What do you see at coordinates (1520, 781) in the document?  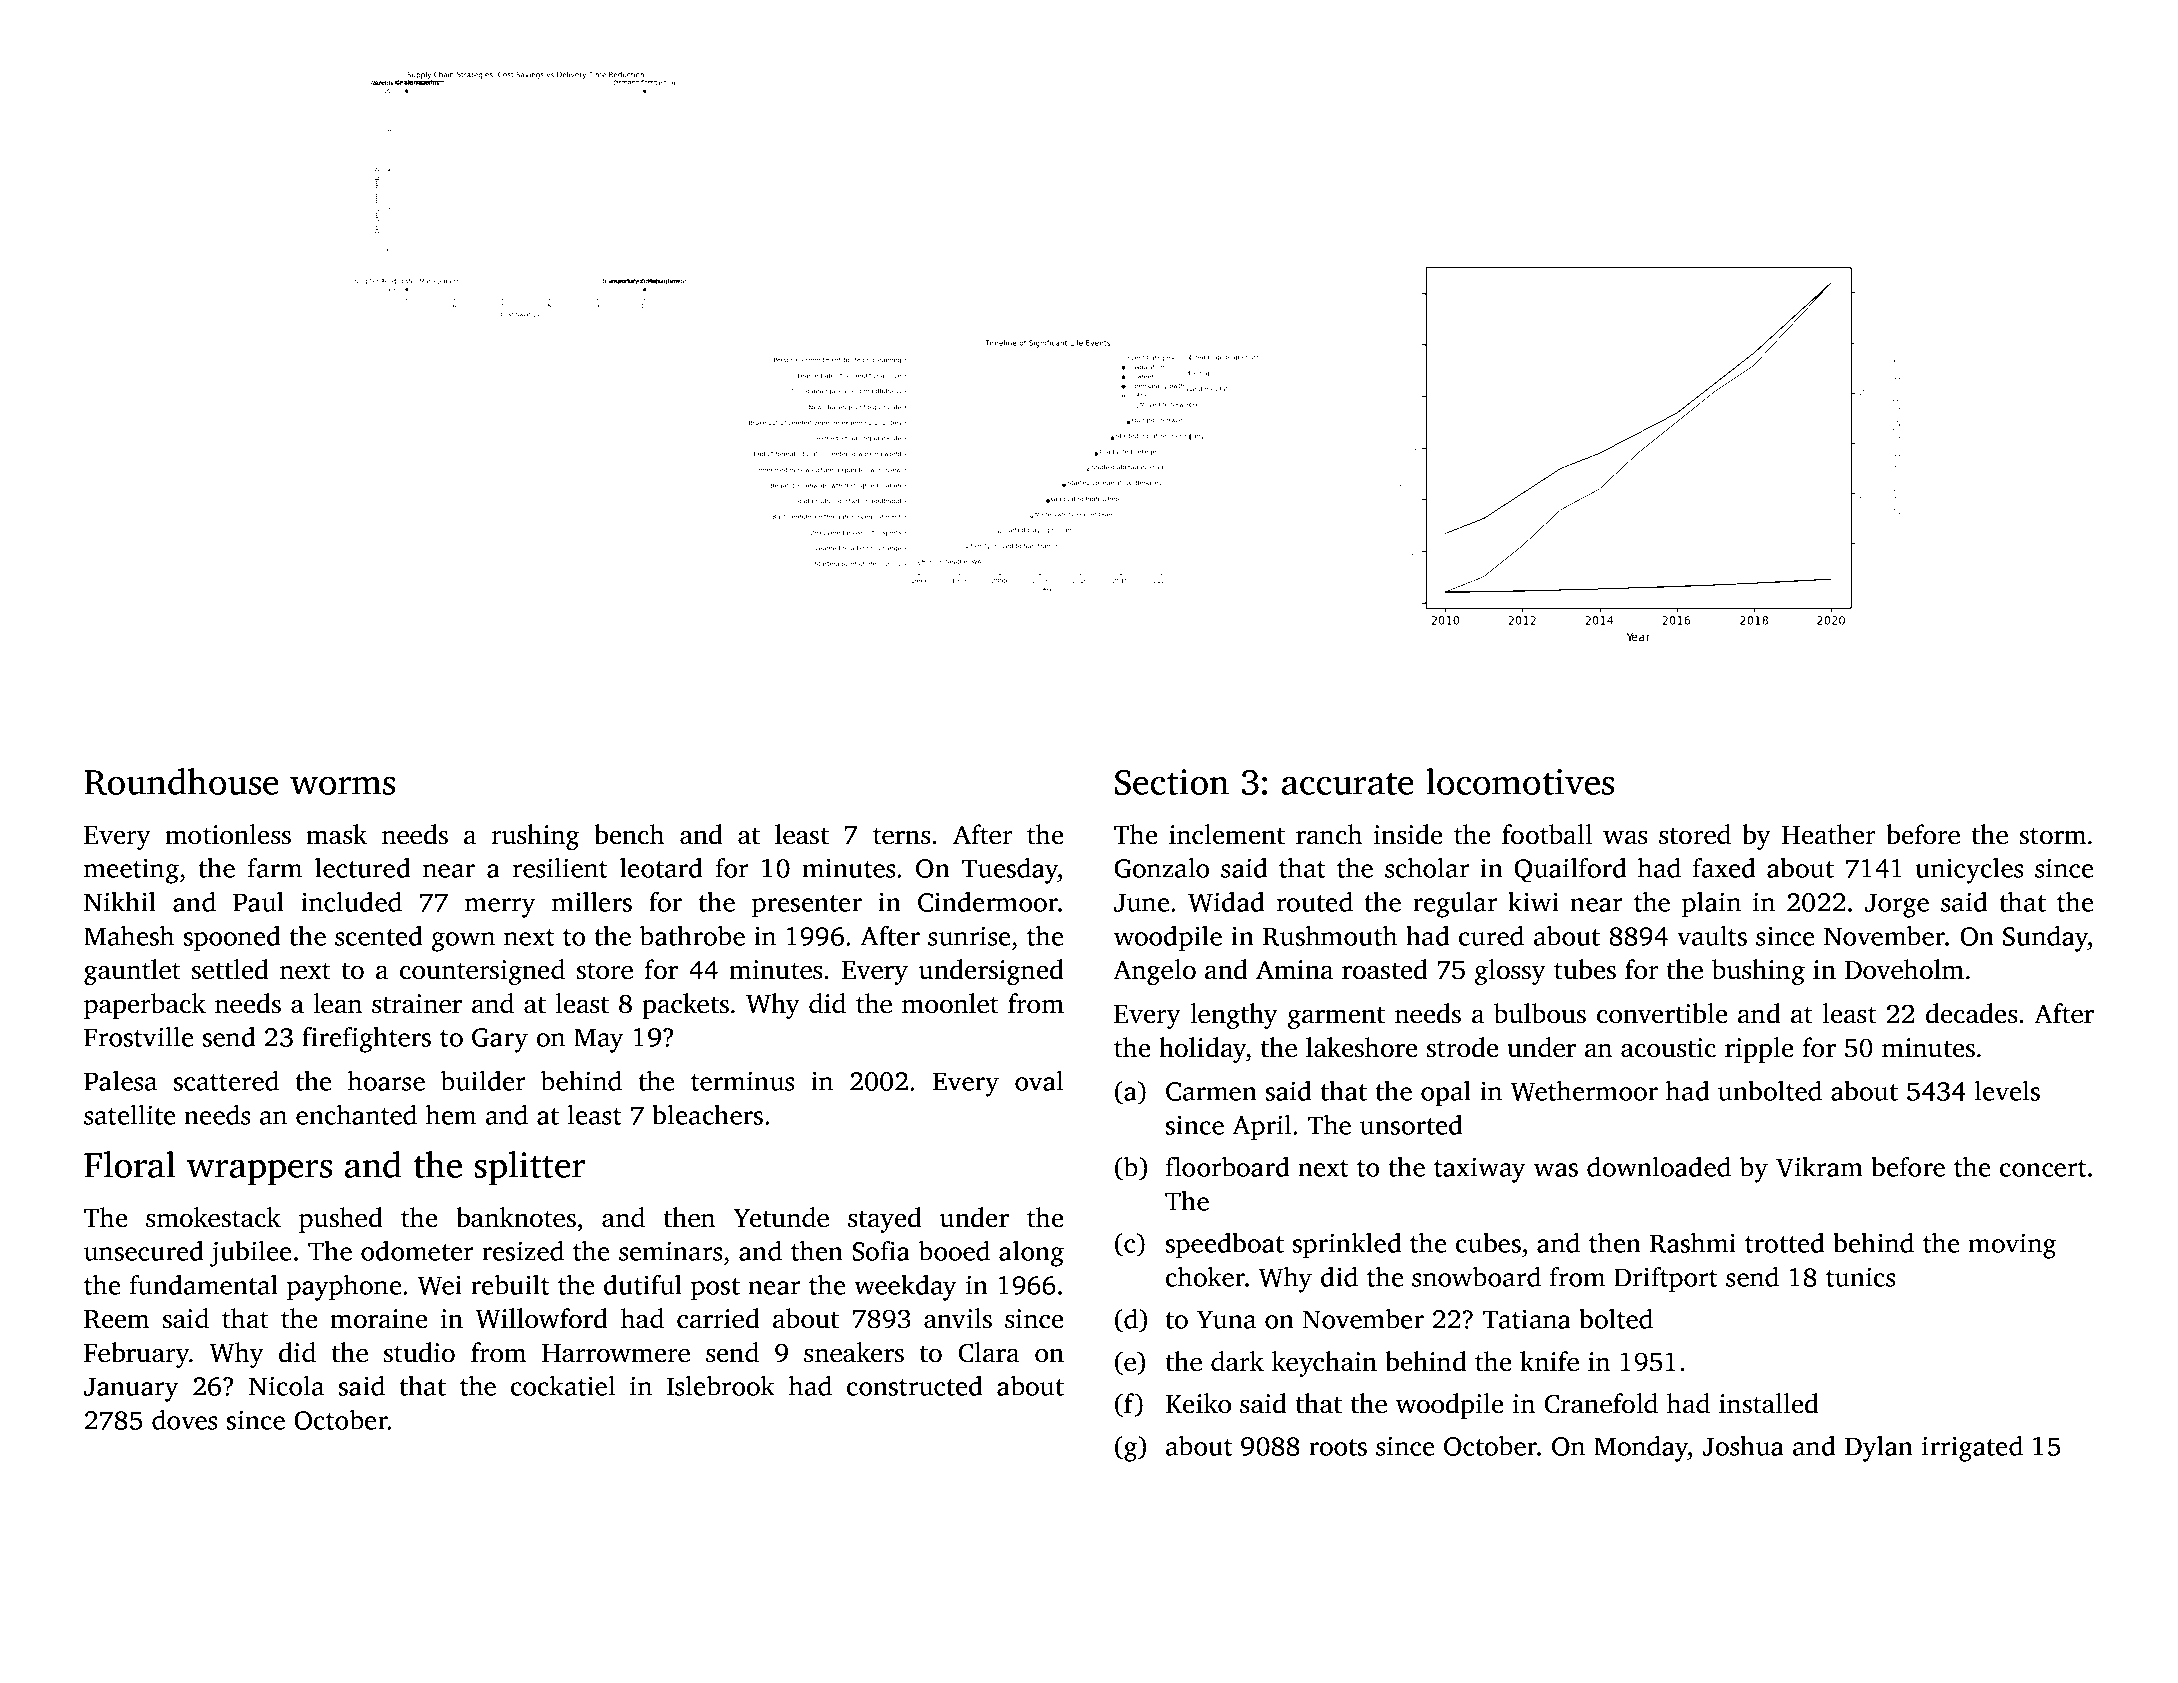 I see `locomotives` at bounding box center [1520, 781].
